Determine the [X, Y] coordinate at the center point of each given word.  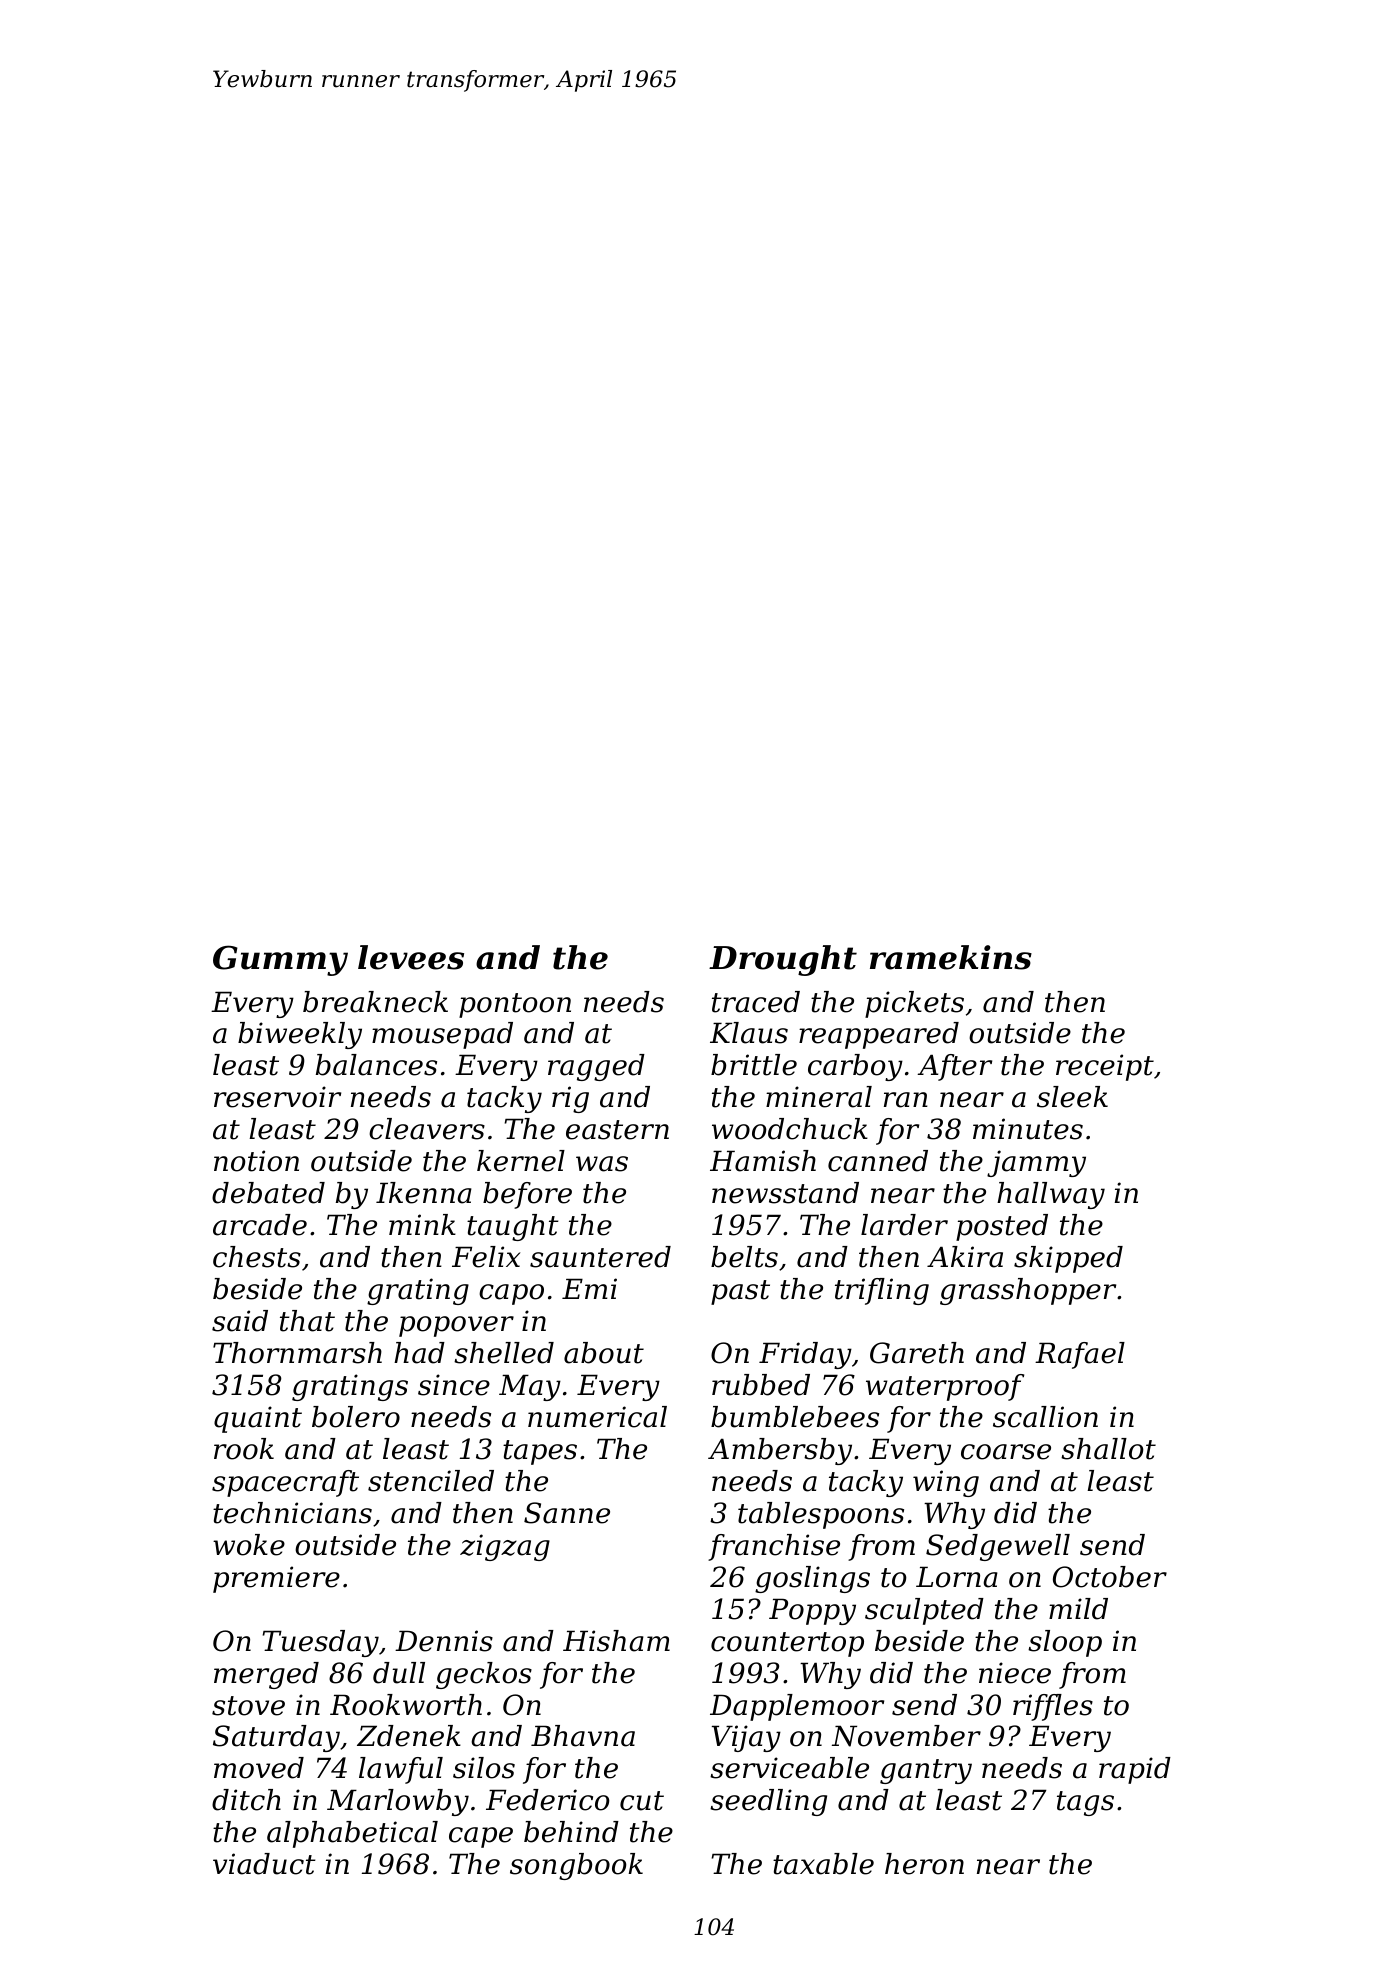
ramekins [951, 957]
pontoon [515, 1005]
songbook [576, 1866]
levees [411, 957]
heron [924, 1864]
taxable [823, 1864]
